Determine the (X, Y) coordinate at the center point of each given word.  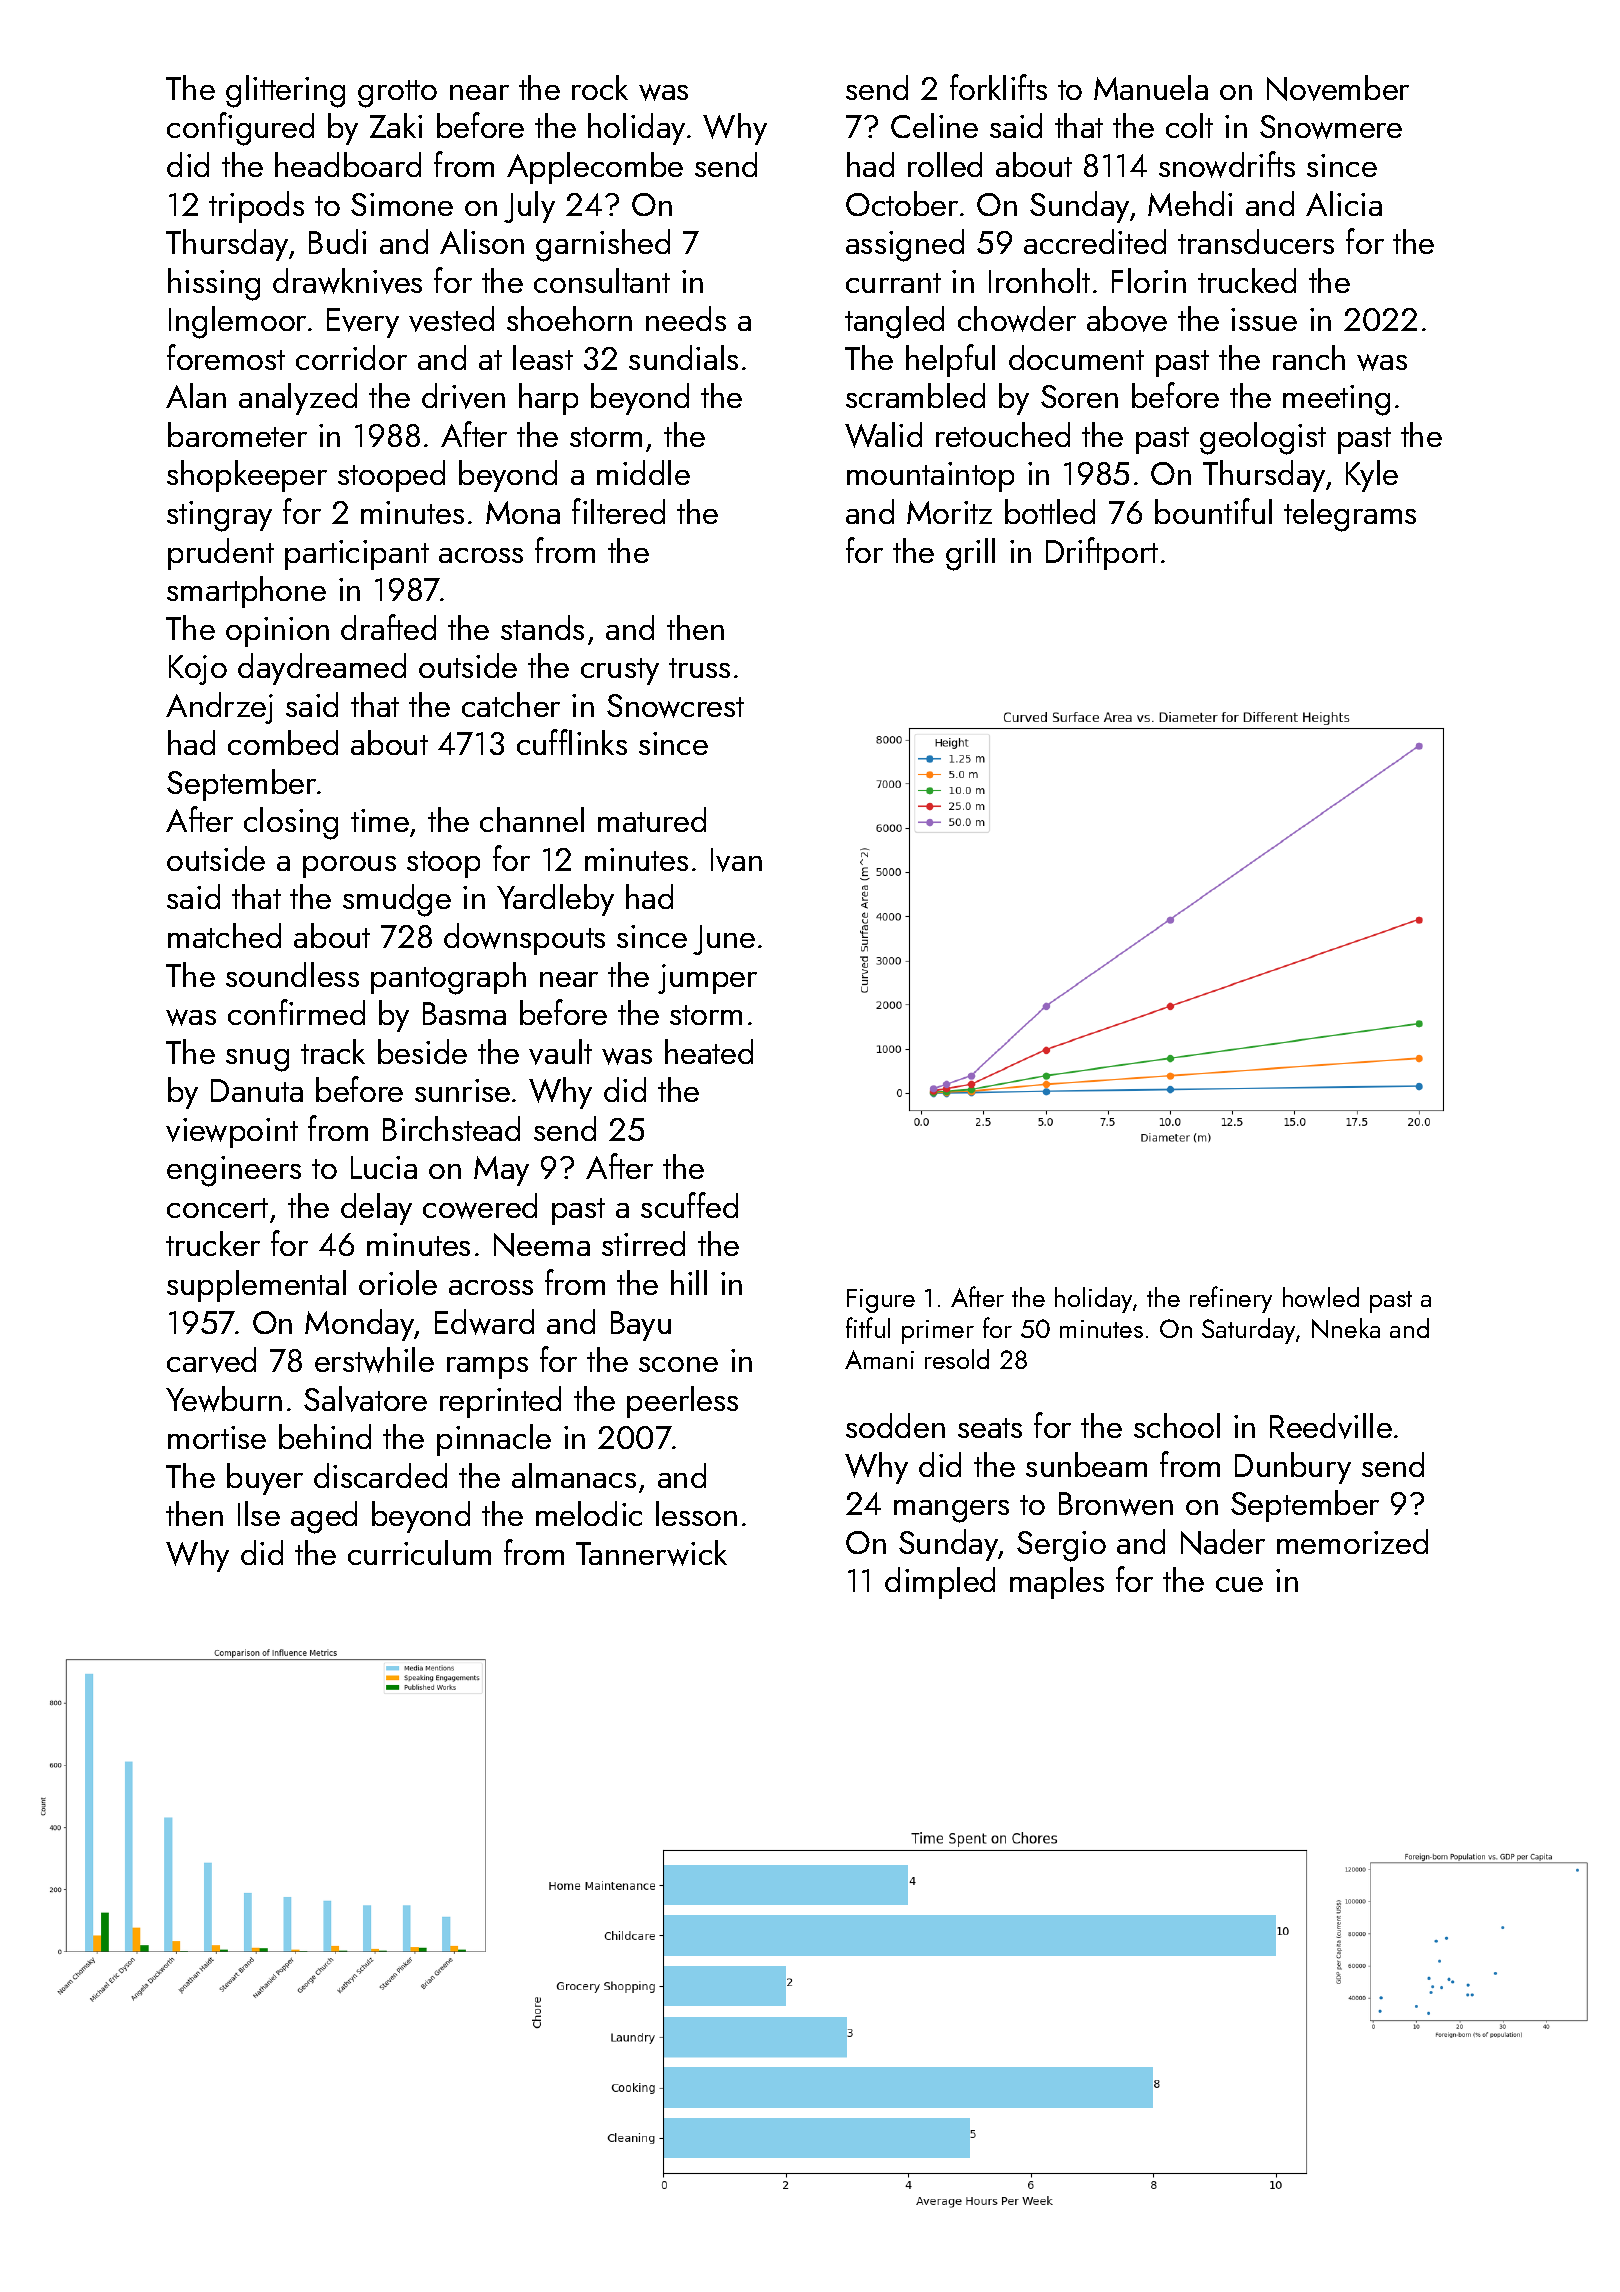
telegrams (1350, 515)
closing (291, 823)
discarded (380, 1475)
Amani (879, 1359)
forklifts (998, 87)
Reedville (1331, 1426)
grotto (397, 94)
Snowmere (1331, 127)
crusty (620, 671)
